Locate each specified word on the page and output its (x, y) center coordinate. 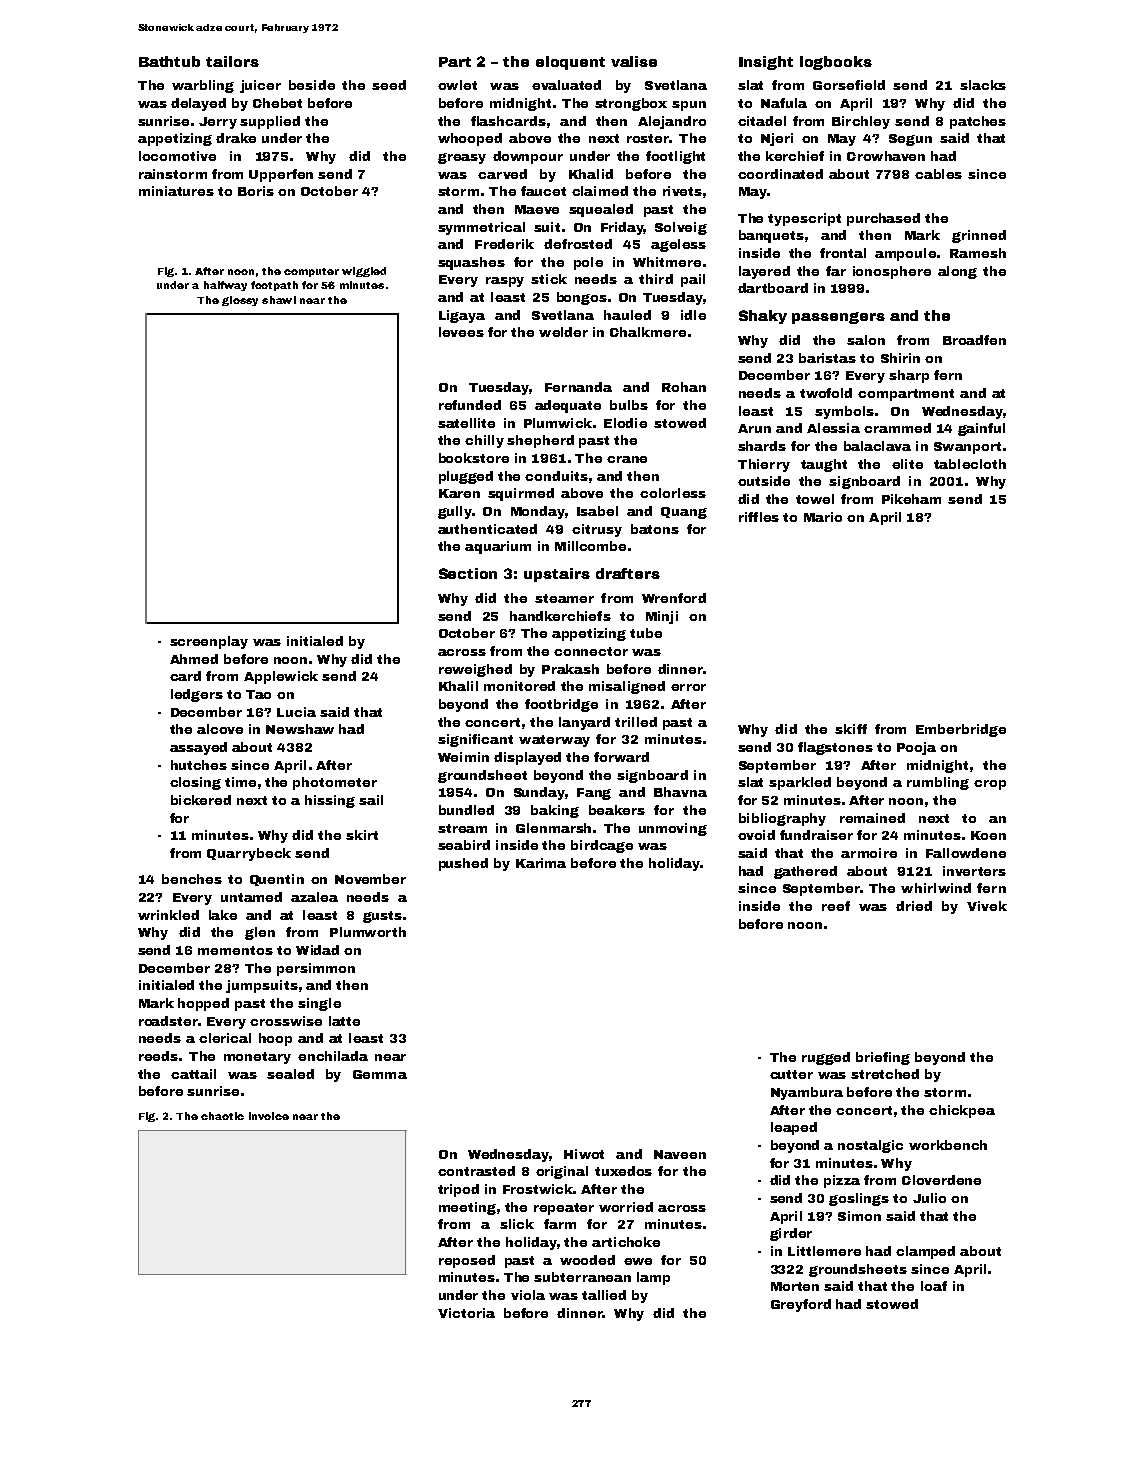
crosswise (286, 1021)
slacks (983, 85)
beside (312, 85)
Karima (541, 863)
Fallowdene (966, 853)
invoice (269, 1116)
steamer (564, 598)
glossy (240, 301)
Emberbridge (961, 730)
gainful (981, 429)
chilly (484, 441)
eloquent (570, 63)
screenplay (209, 642)
